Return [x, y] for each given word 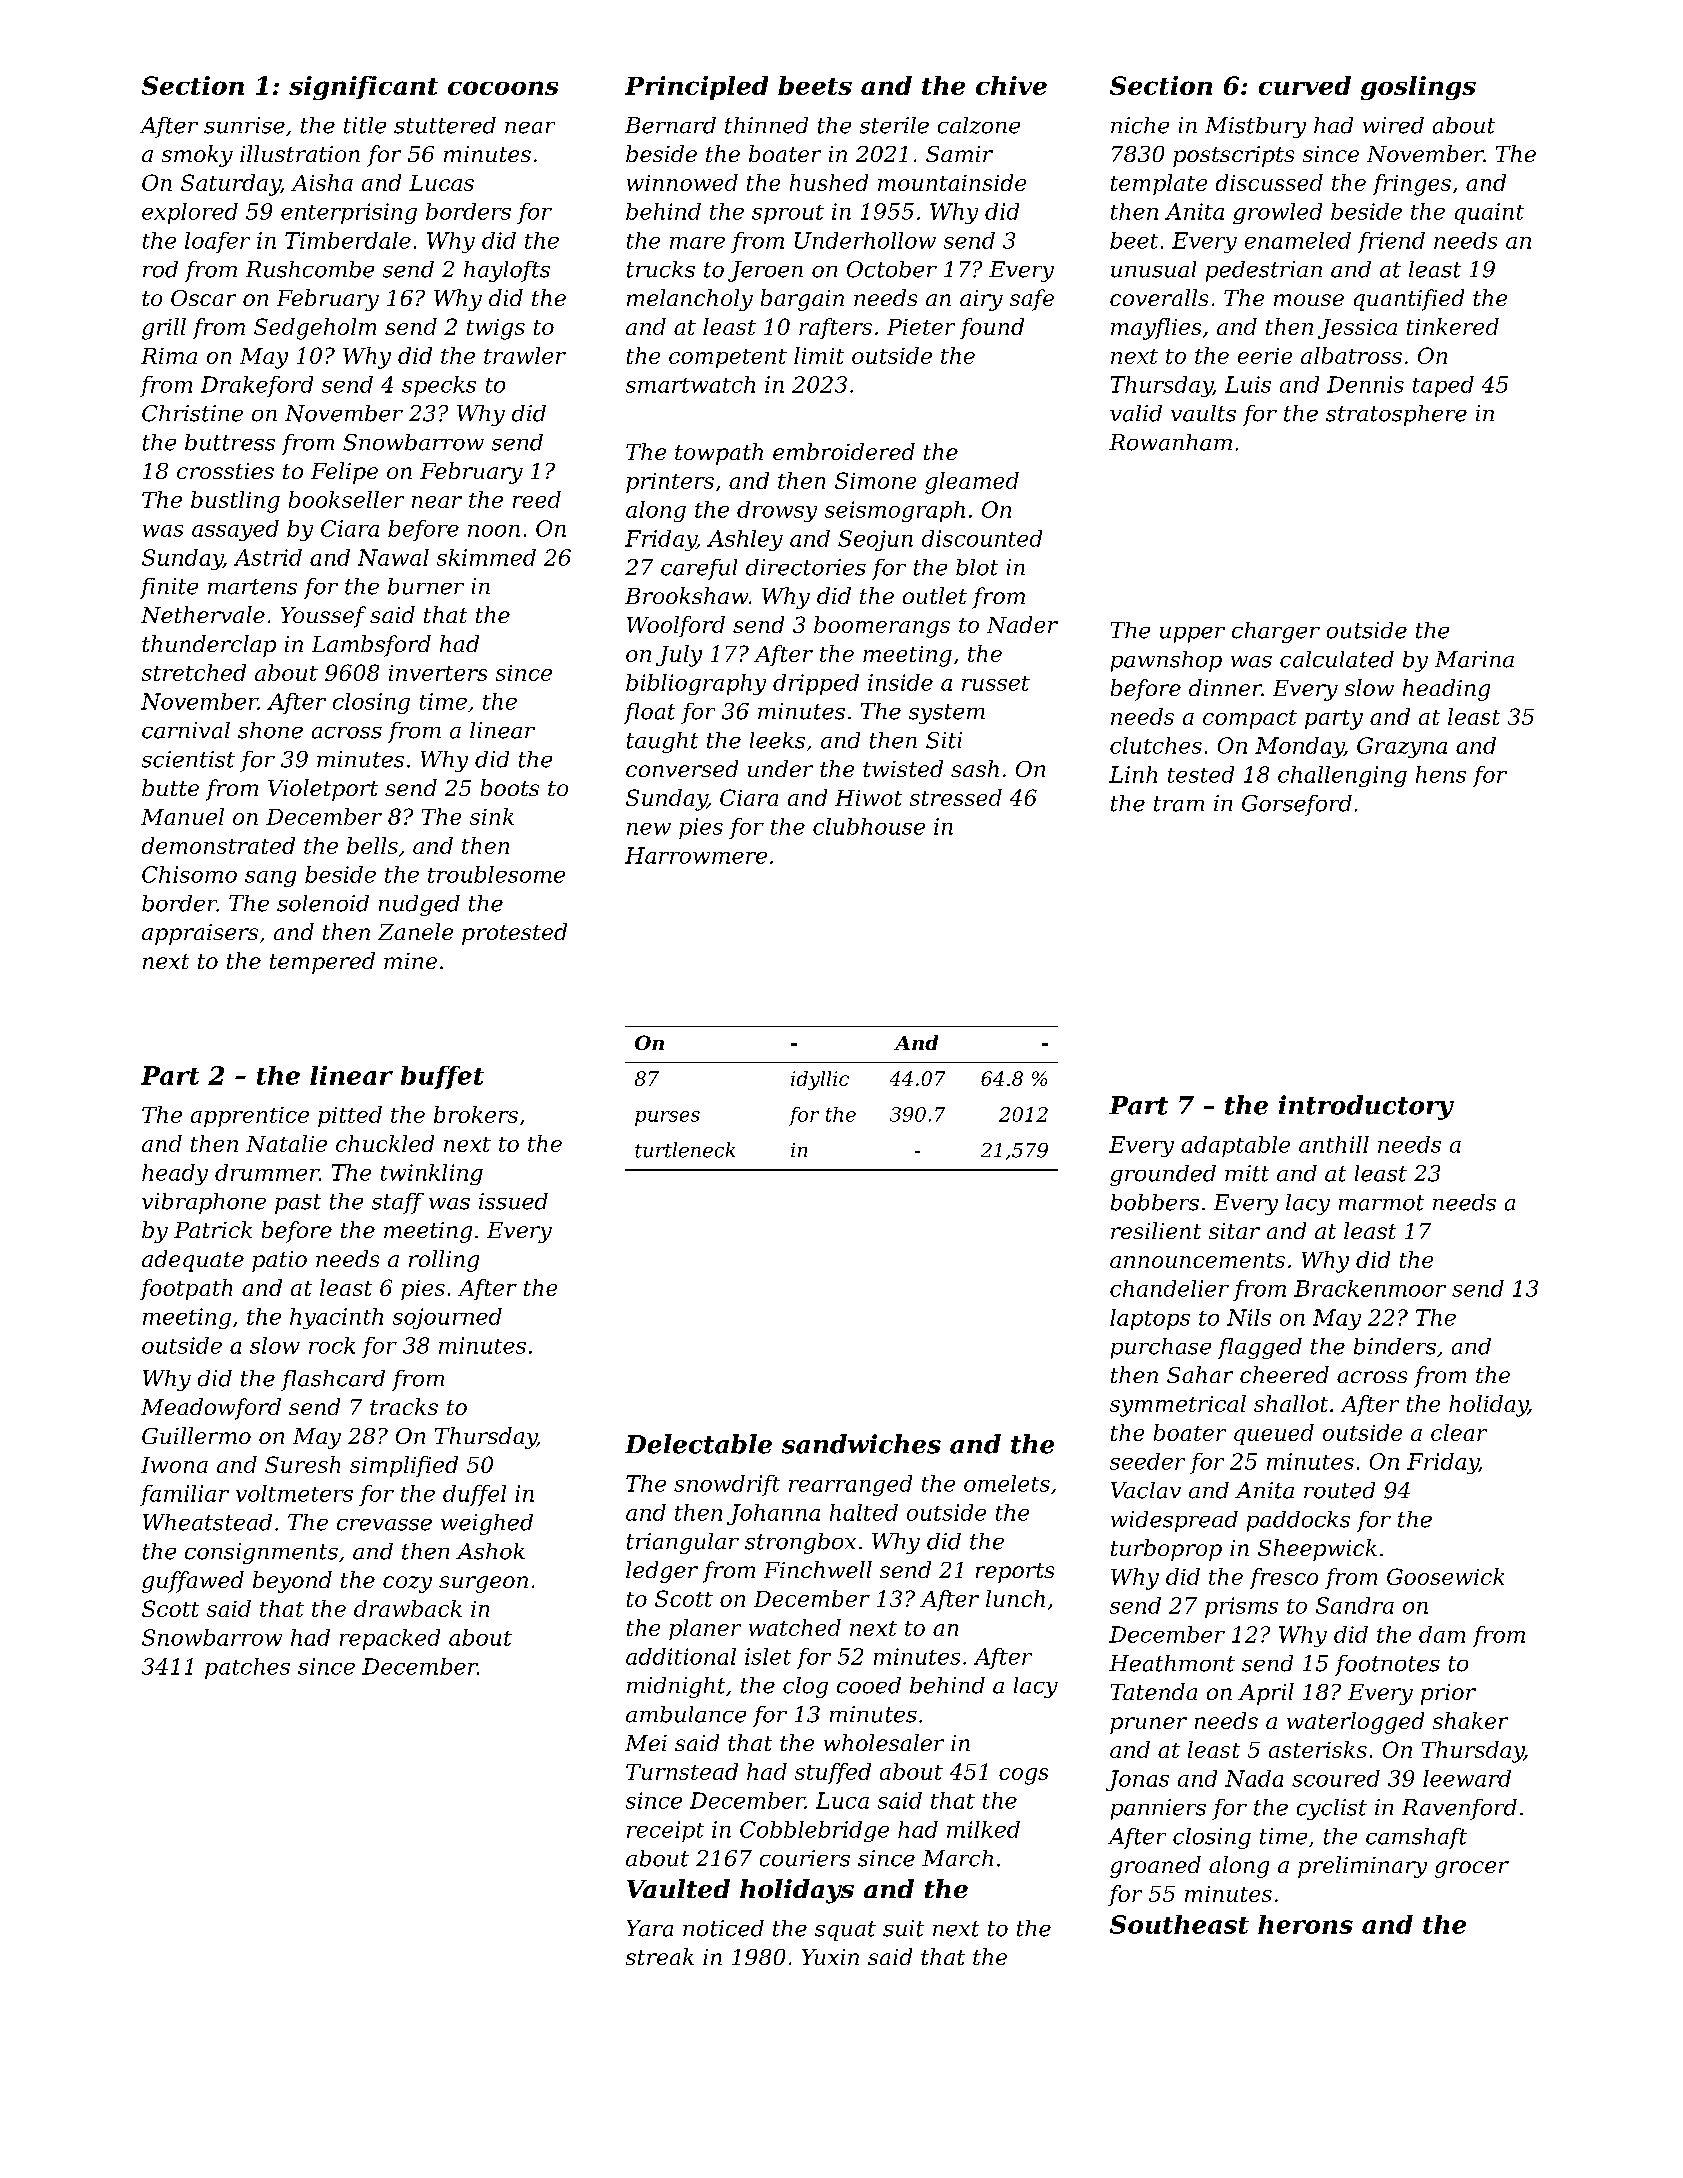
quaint [1489, 213]
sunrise [244, 125]
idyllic [820, 1080]
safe [1032, 300]
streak [660, 1956]
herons [1305, 1924]
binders [1395, 1346]
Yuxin [830, 1957]
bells [372, 845]
